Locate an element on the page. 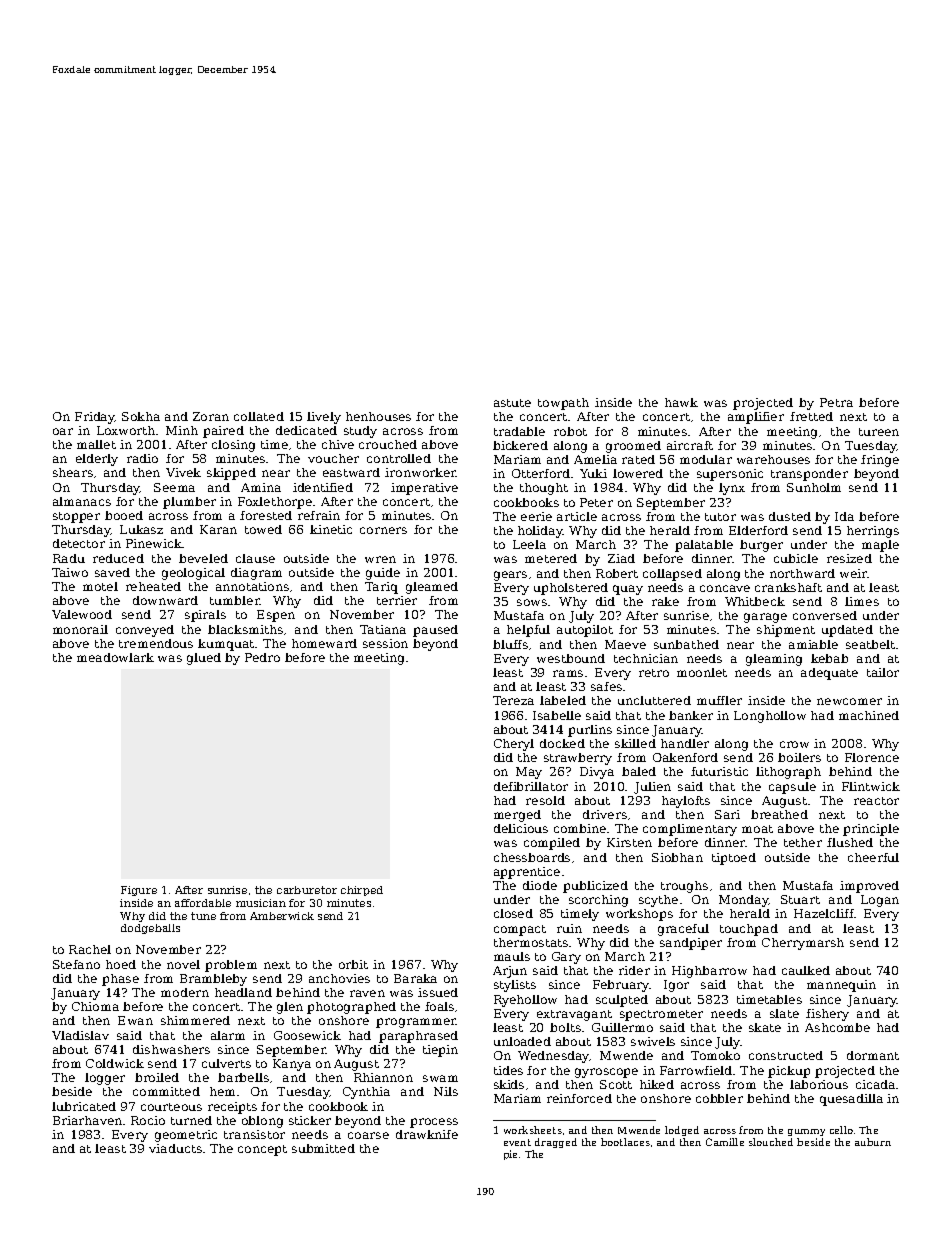 This image has height=1233, width=952. modern is located at coordinates (185, 992).
